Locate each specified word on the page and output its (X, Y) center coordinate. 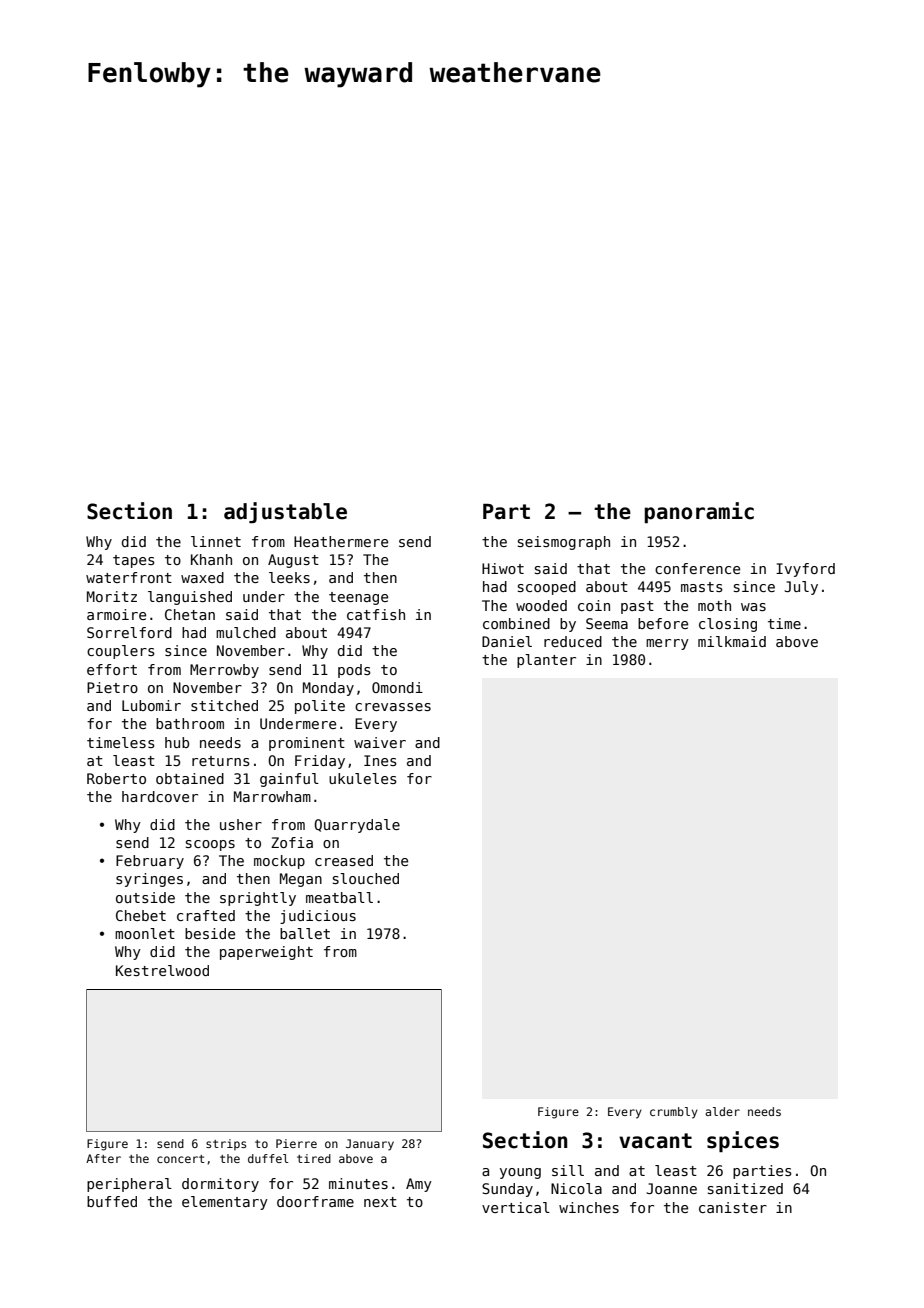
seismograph (564, 543)
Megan (301, 880)
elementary (225, 1203)
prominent (307, 744)
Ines (380, 760)
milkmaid (732, 641)
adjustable (285, 512)
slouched (366, 878)
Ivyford (805, 570)
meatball (339, 897)
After (103, 1158)
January (370, 1145)
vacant (655, 1141)
